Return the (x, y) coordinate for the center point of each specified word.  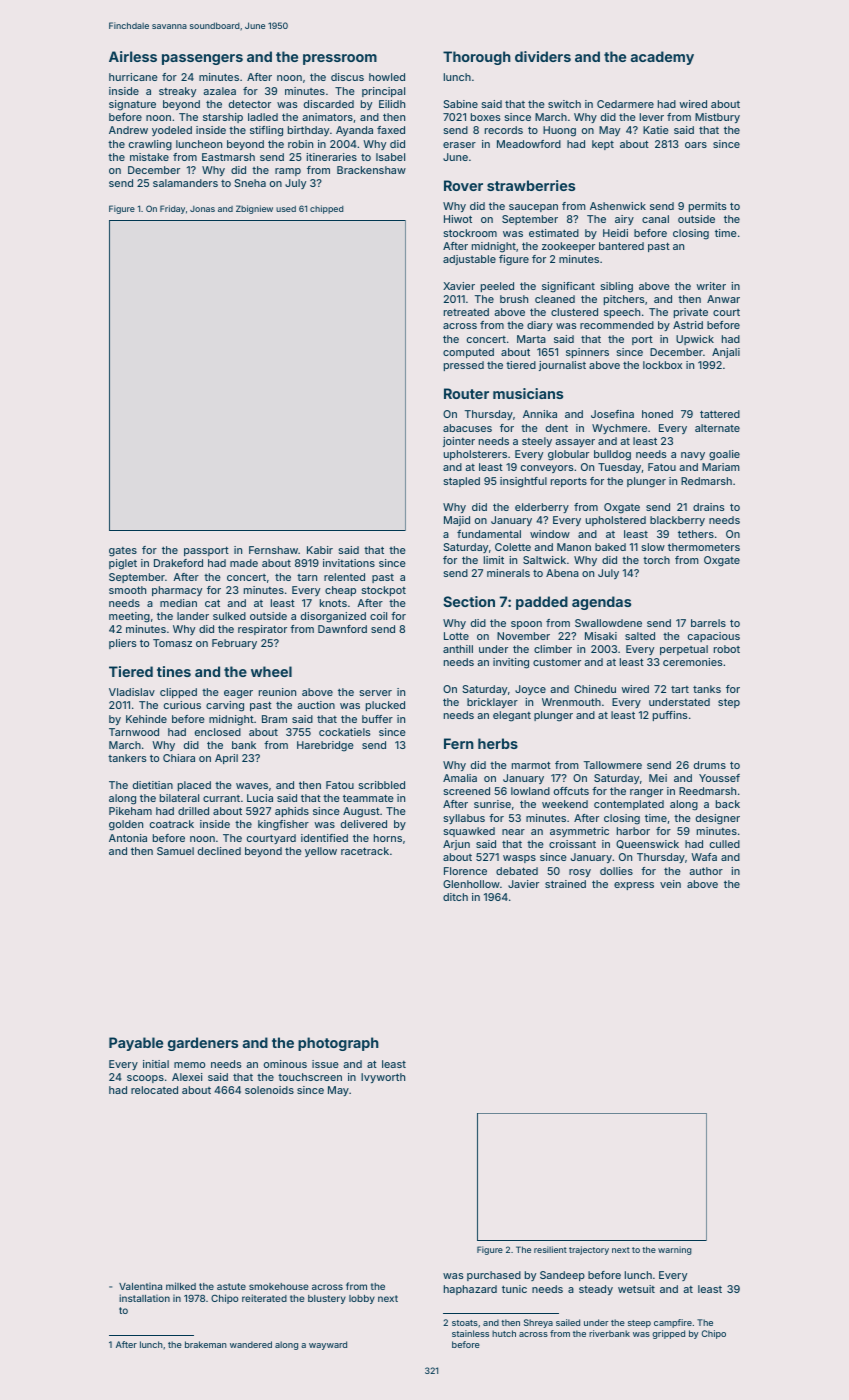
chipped (327, 209)
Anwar (723, 299)
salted (640, 636)
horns (388, 838)
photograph (338, 1044)
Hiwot (458, 219)
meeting (129, 617)
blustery (327, 1299)
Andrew (128, 130)
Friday (172, 209)
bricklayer (492, 703)
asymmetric (579, 832)
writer (711, 286)
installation (144, 1298)
